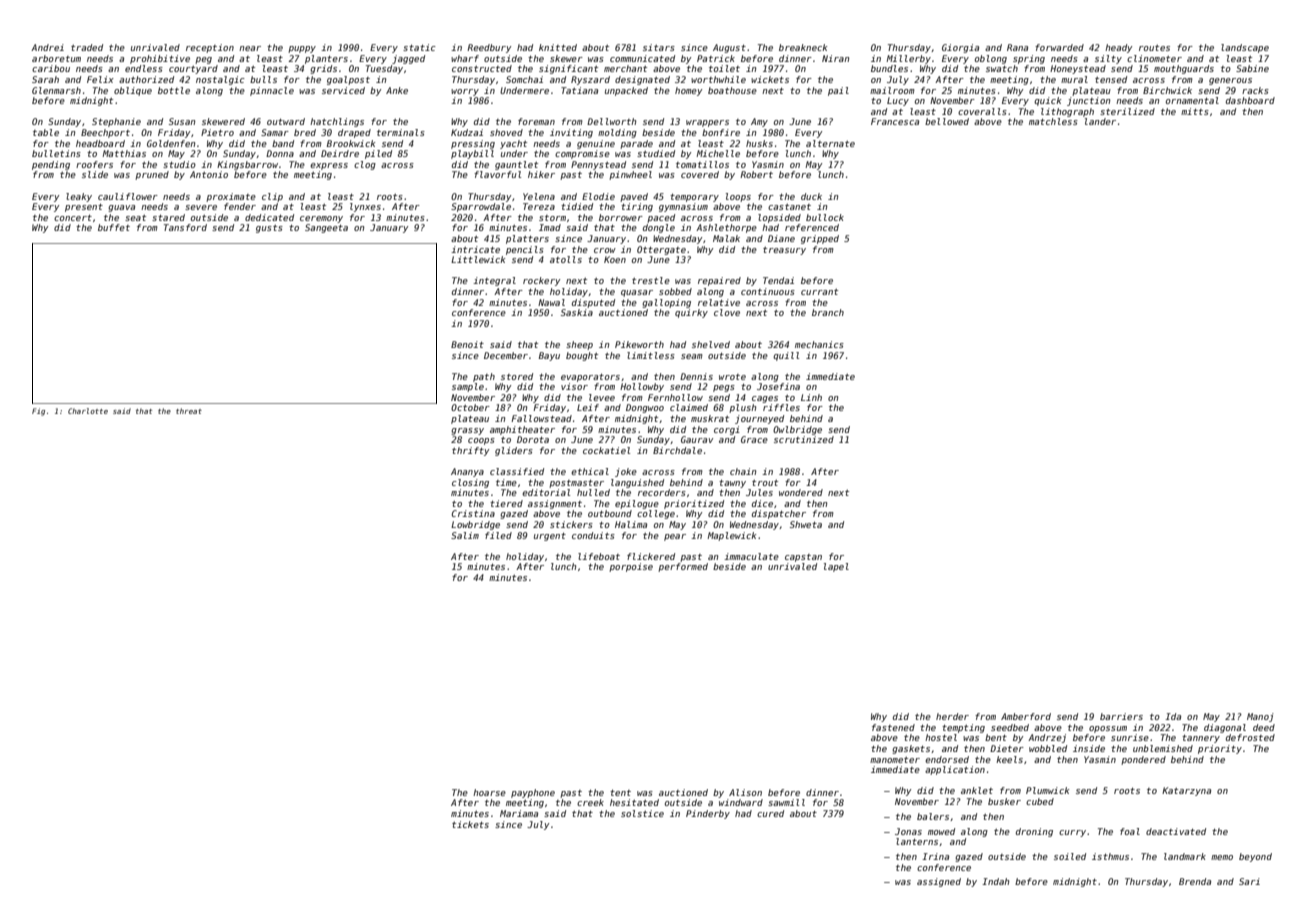 The height and width of the image is (924, 1308). What do you see at coordinates (465, 535) in the image?
I see `Salim` at bounding box center [465, 535].
